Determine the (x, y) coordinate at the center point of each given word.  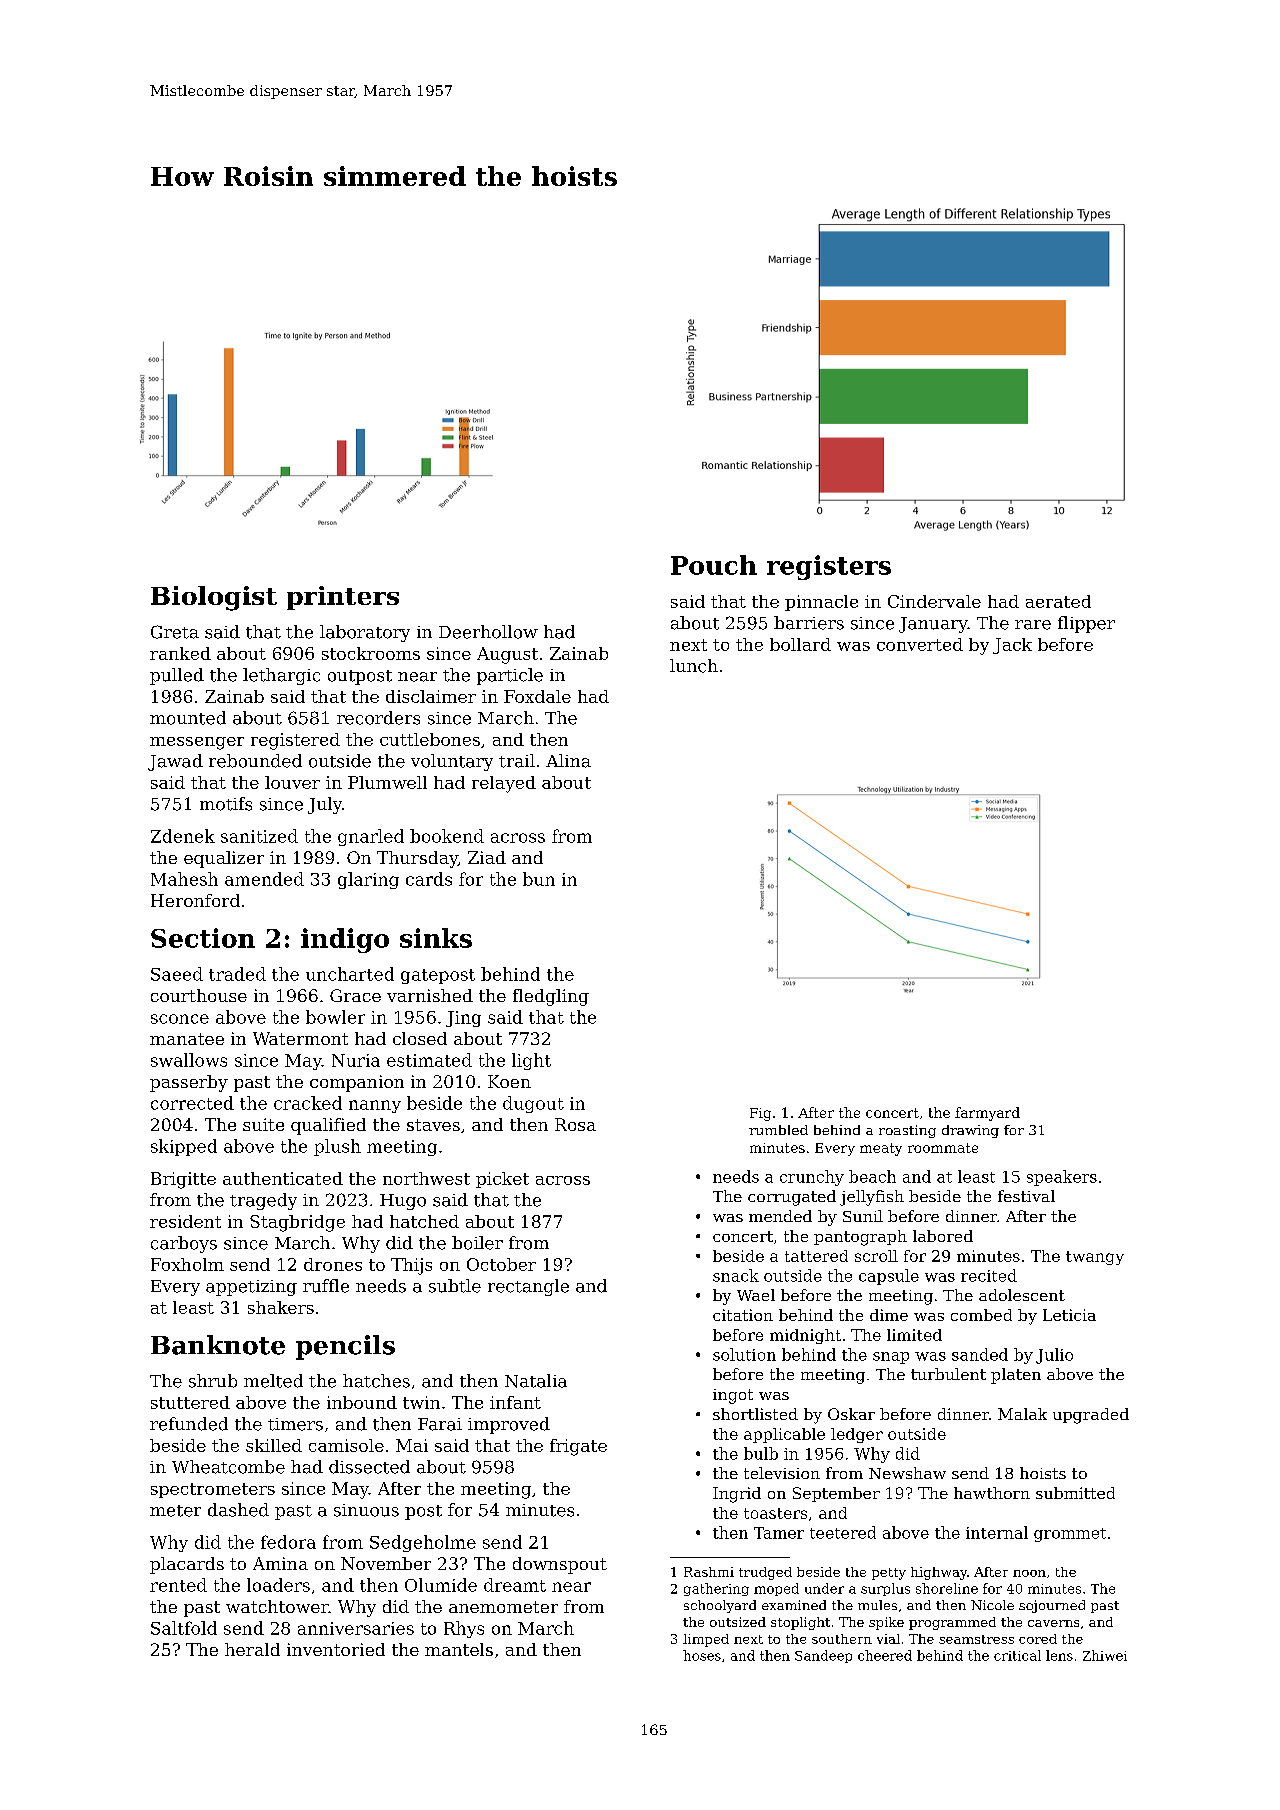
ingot (733, 1396)
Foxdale (537, 696)
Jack (1012, 646)
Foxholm (187, 1264)
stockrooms (371, 653)
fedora (288, 1542)
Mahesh (184, 879)
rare (1033, 625)
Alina (568, 761)
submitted (1075, 1493)
